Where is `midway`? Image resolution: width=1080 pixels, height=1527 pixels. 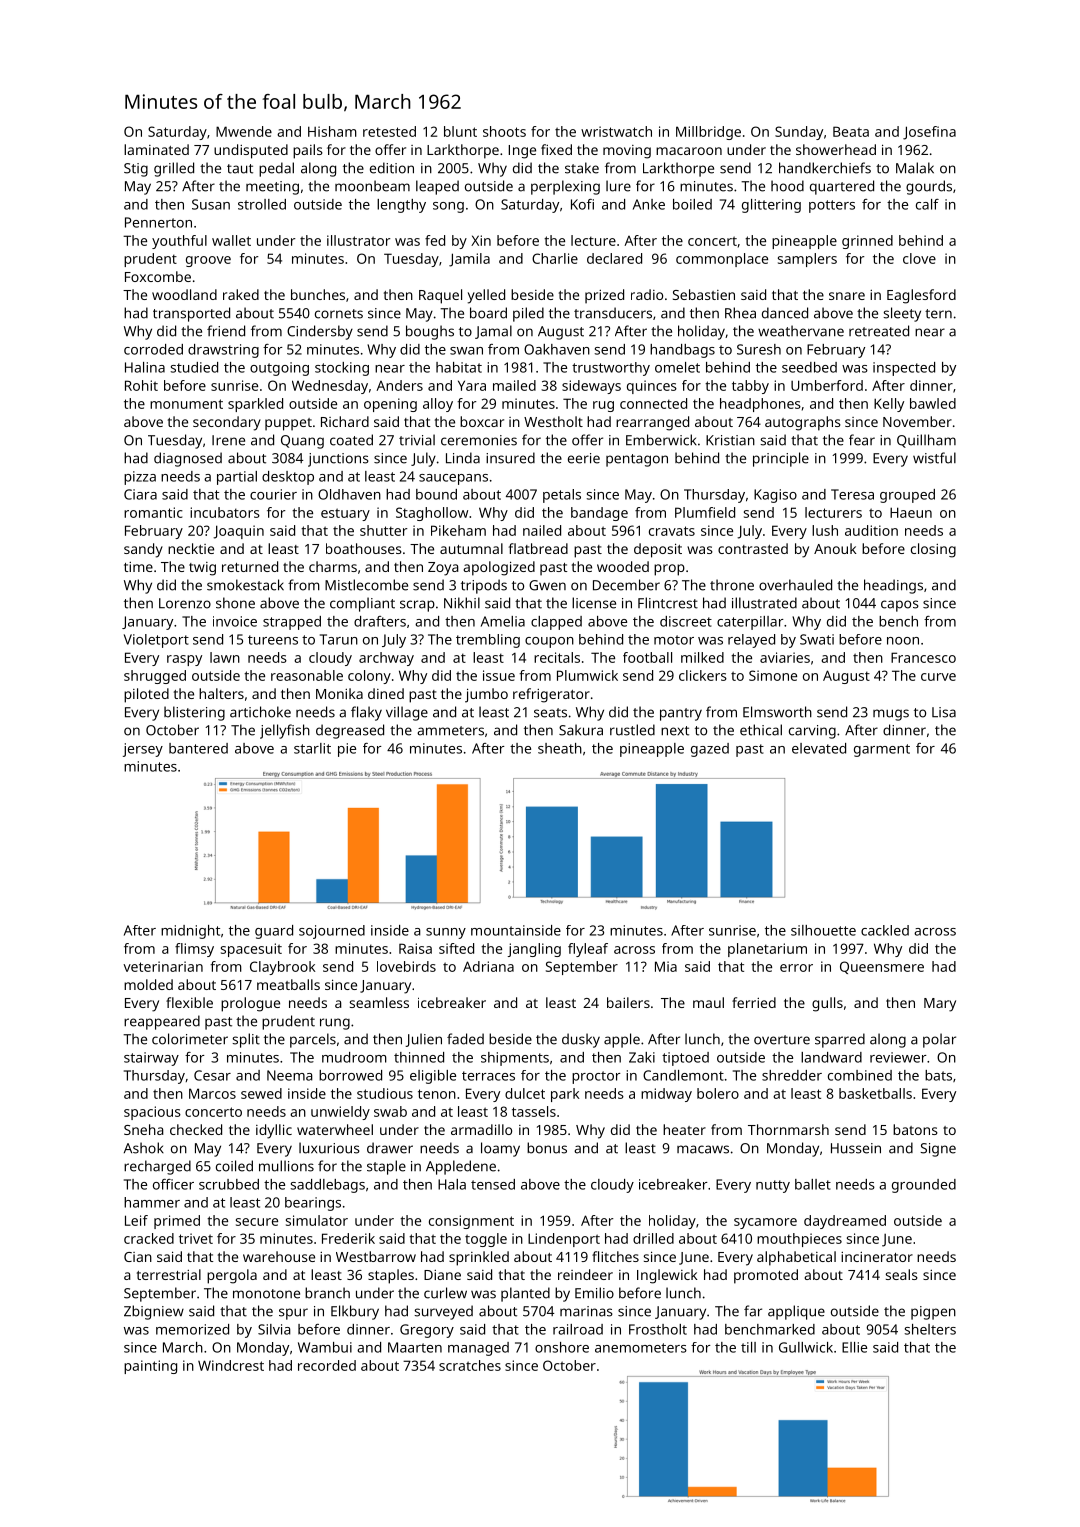
midway is located at coordinates (666, 1095).
